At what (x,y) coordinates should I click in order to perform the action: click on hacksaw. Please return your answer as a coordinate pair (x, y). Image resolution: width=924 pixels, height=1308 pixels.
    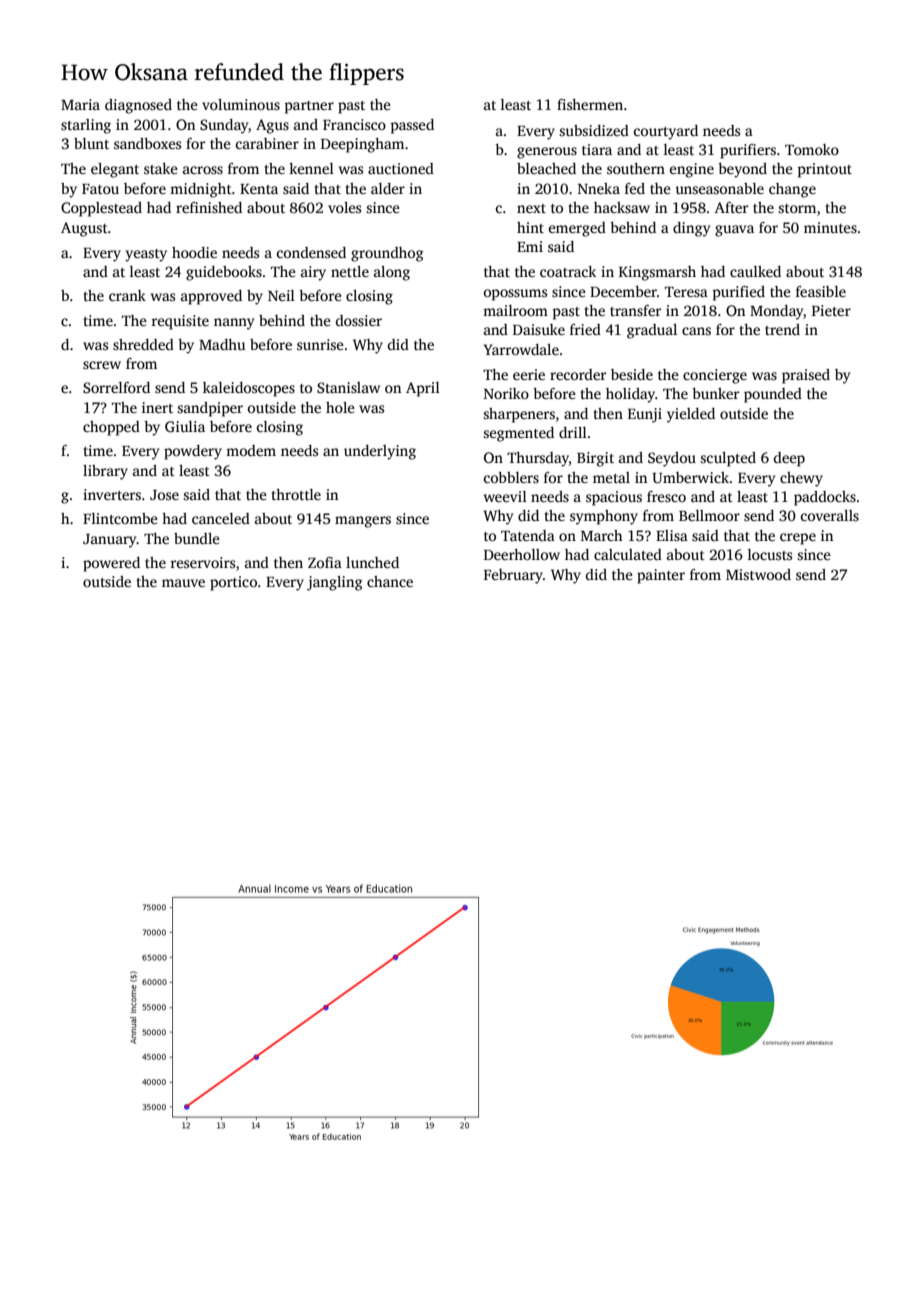
    Looking at the image, I should click on (622, 207).
